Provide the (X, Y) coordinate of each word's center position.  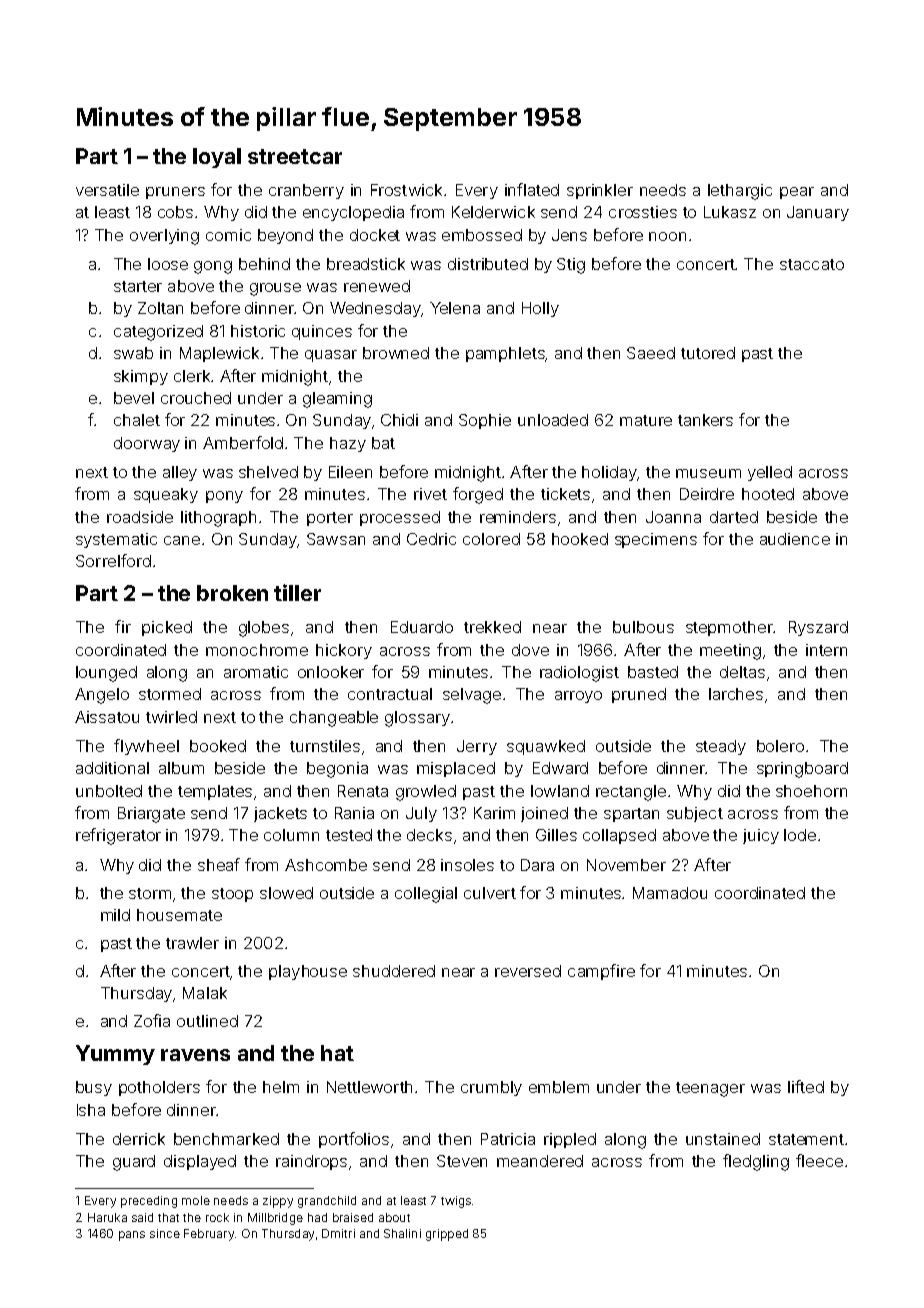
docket (375, 235)
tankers (705, 420)
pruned (639, 695)
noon (667, 236)
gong (213, 267)
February (209, 1235)
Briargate (151, 815)
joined (544, 814)
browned (396, 353)
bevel (134, 398)
